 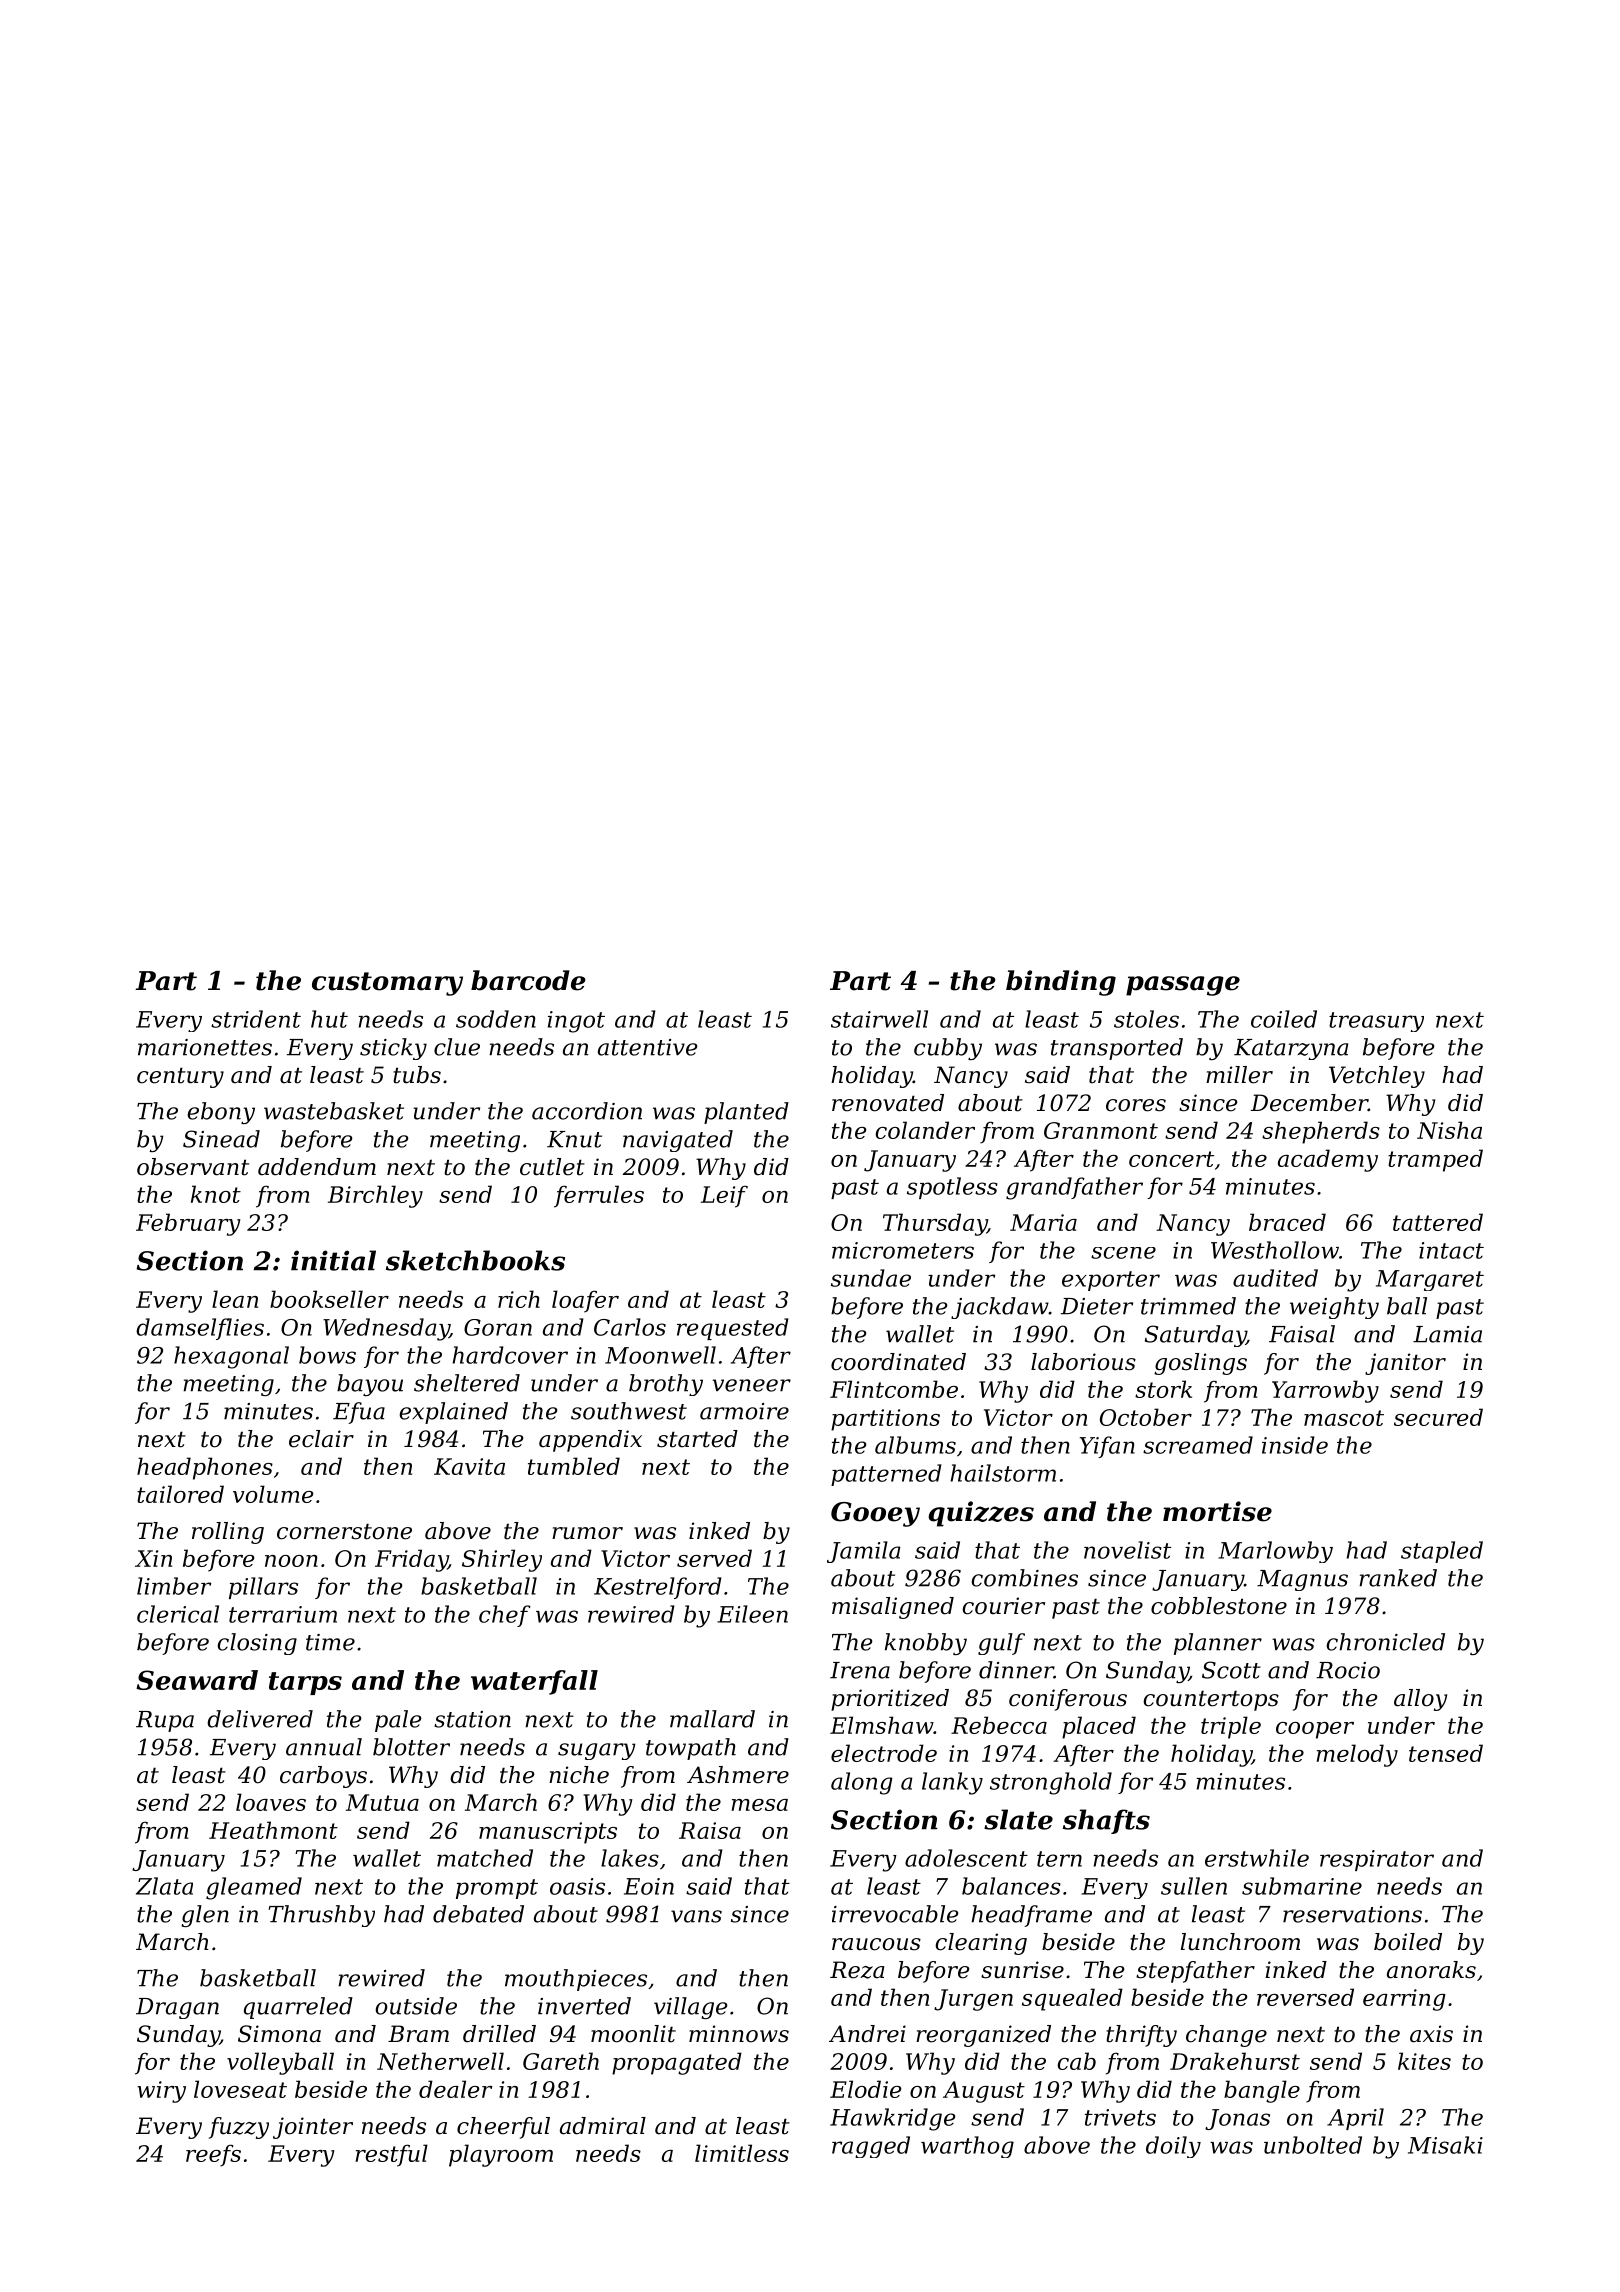 I want to click on Vetchley, so click(x=1377, y=1077).
